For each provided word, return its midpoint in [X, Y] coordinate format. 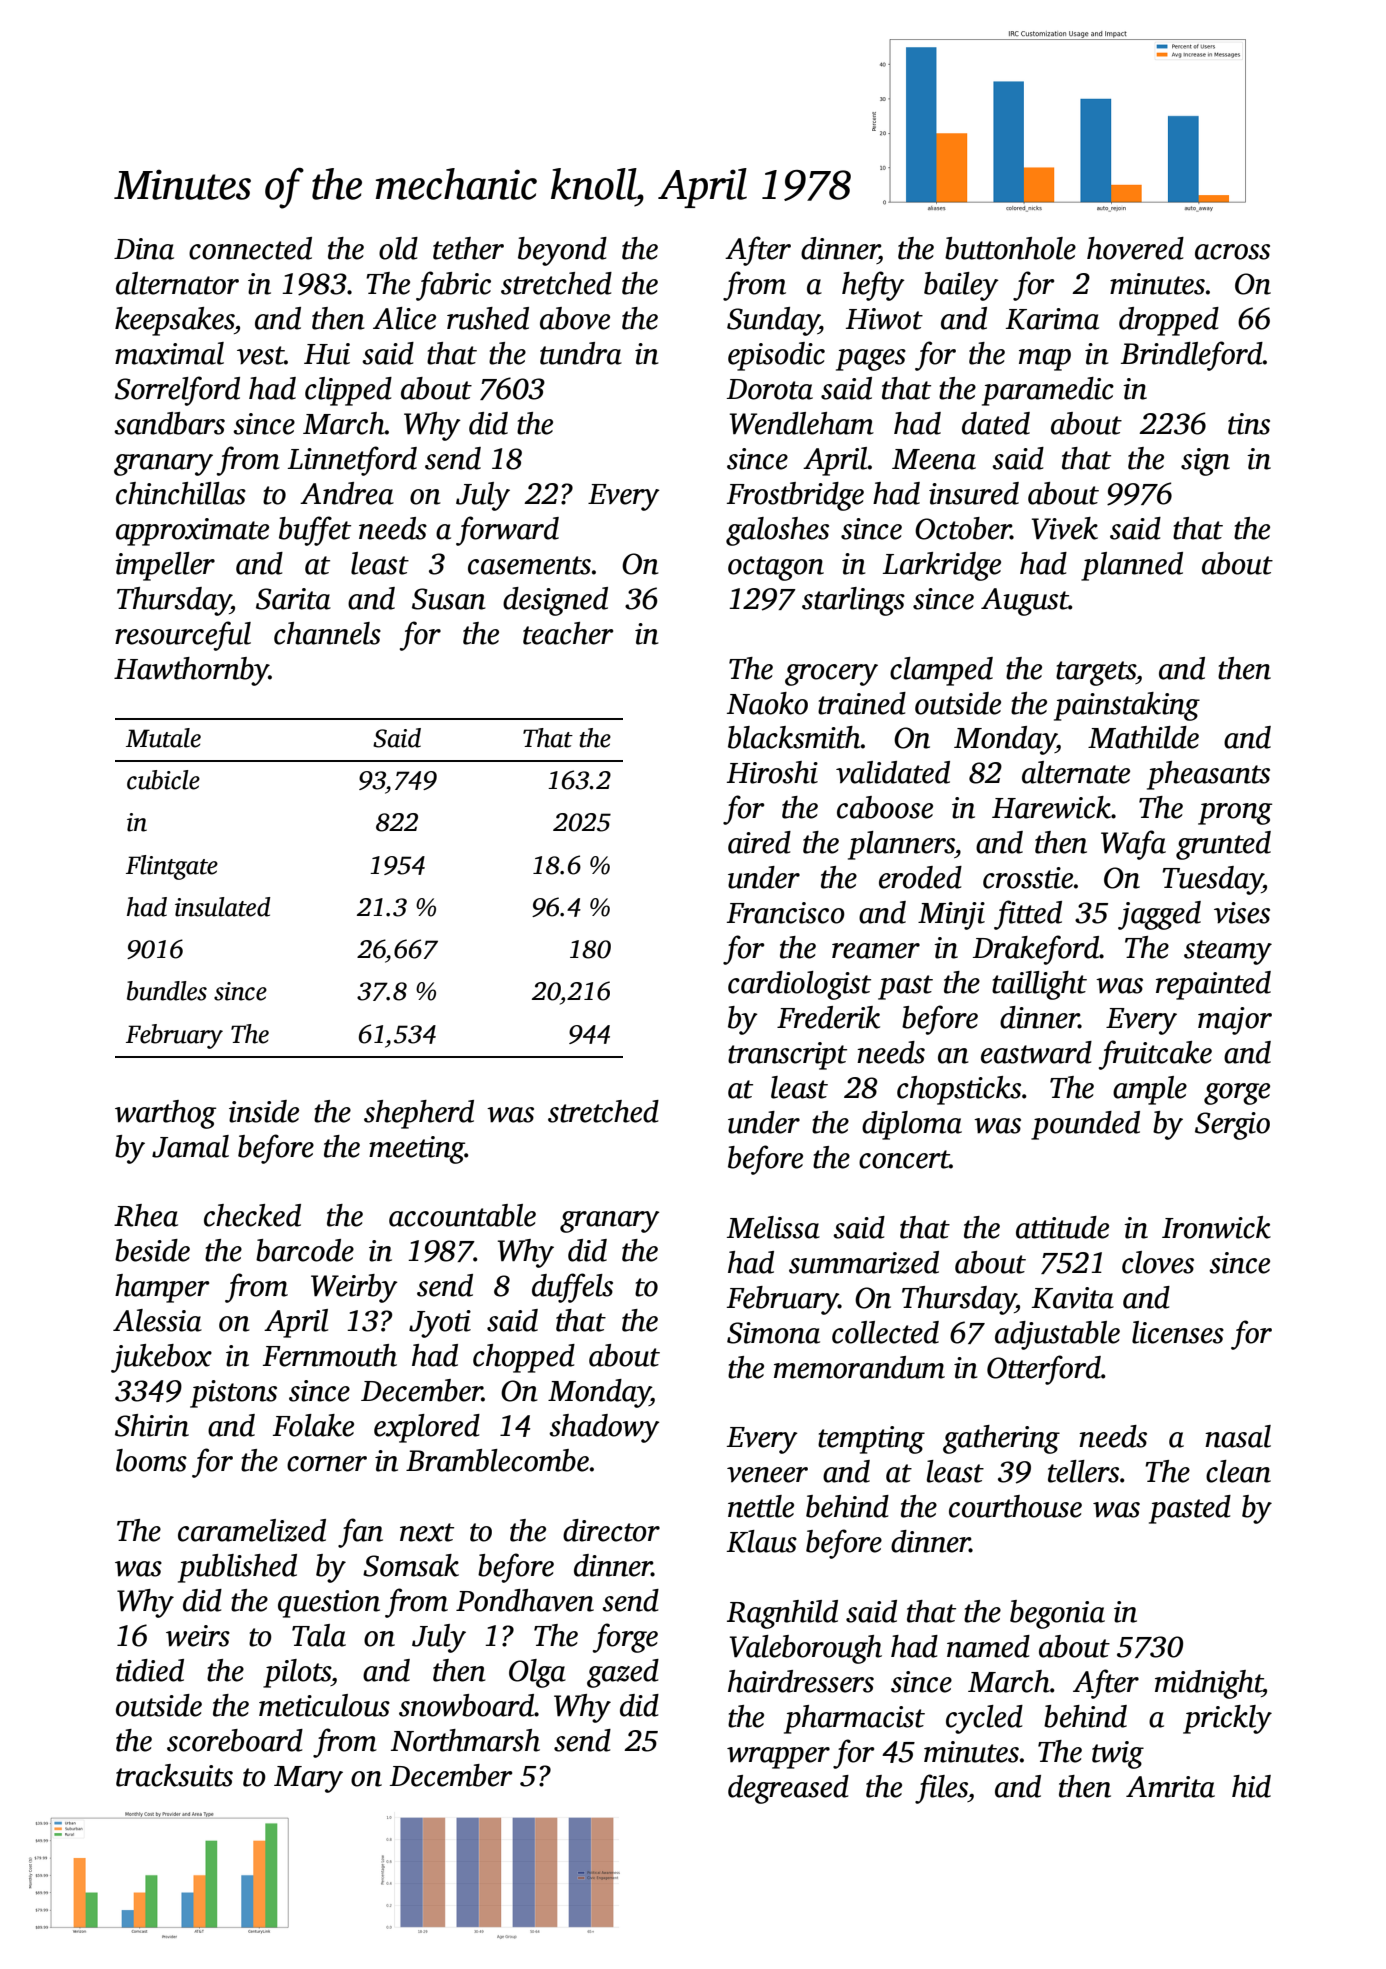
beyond [562, 251]
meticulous [324, 1705]
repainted [1213, 985]
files [941, 1789]
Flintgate [172, 867]
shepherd [419, 1114]
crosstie [1028, 878]
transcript [787, 1056]
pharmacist [854, 1719]
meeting [417, 1150]
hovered [1135, 248]
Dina [144, 249]
